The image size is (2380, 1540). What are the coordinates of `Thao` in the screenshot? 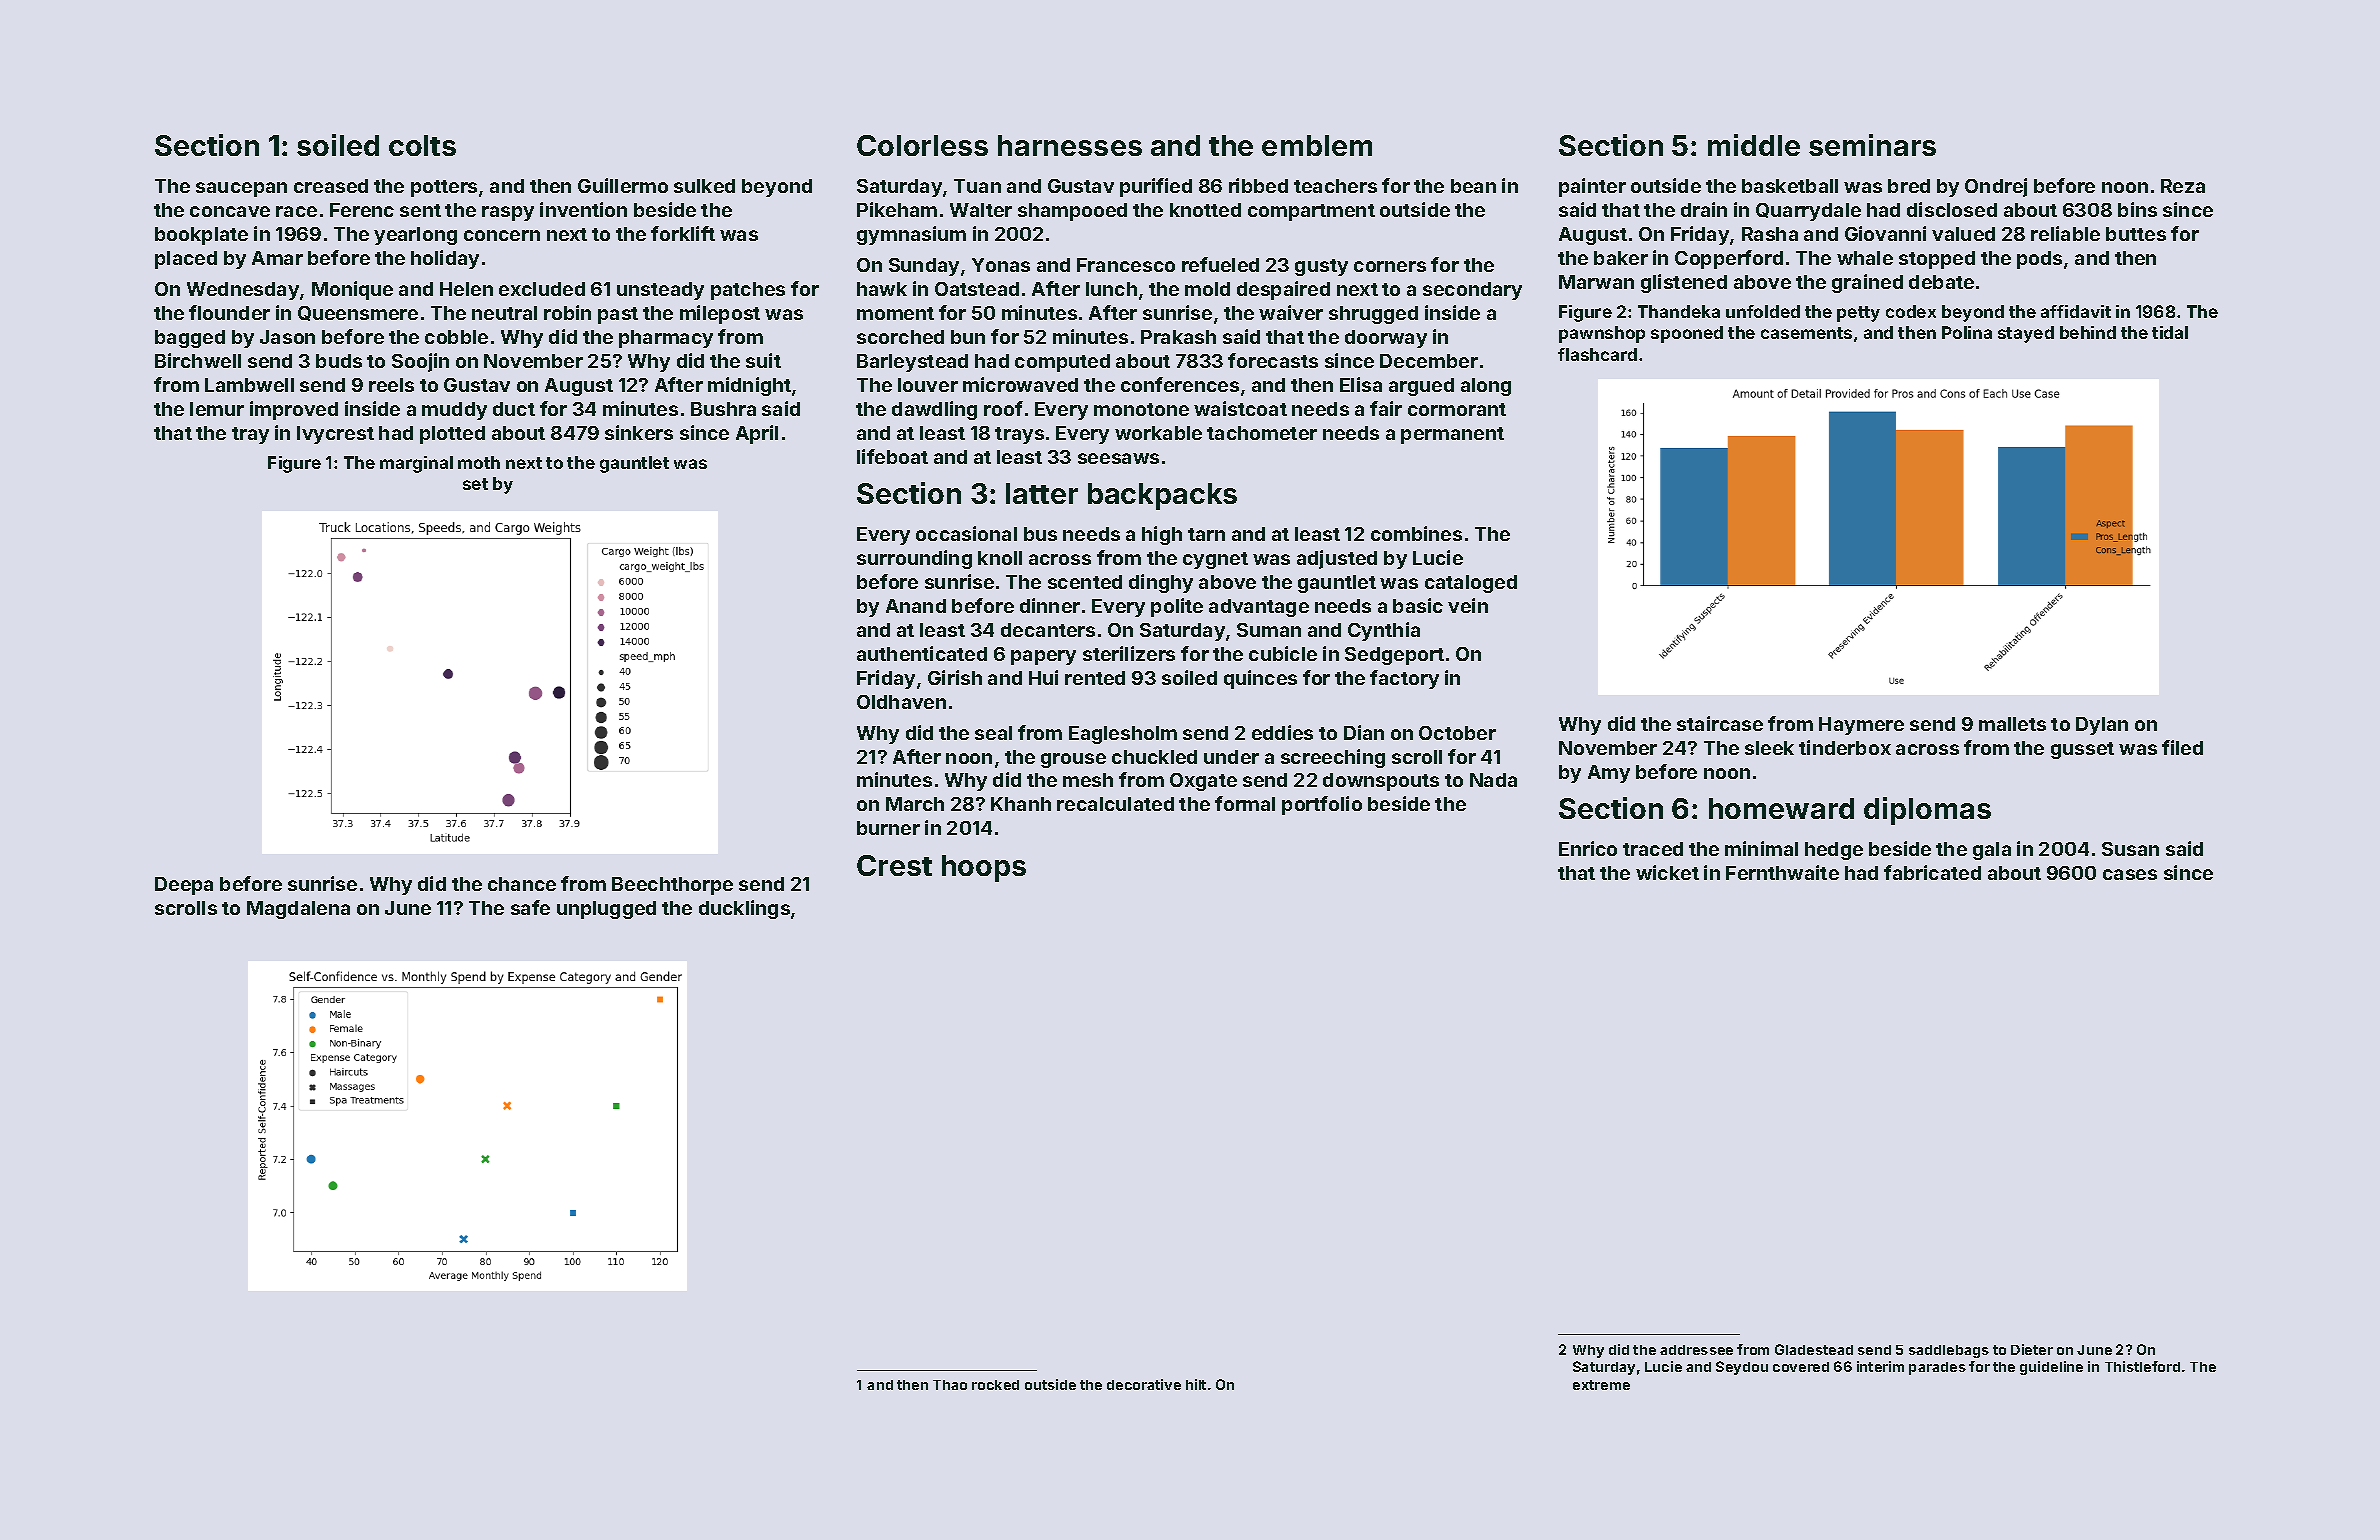 It's located at (950, 1385).
